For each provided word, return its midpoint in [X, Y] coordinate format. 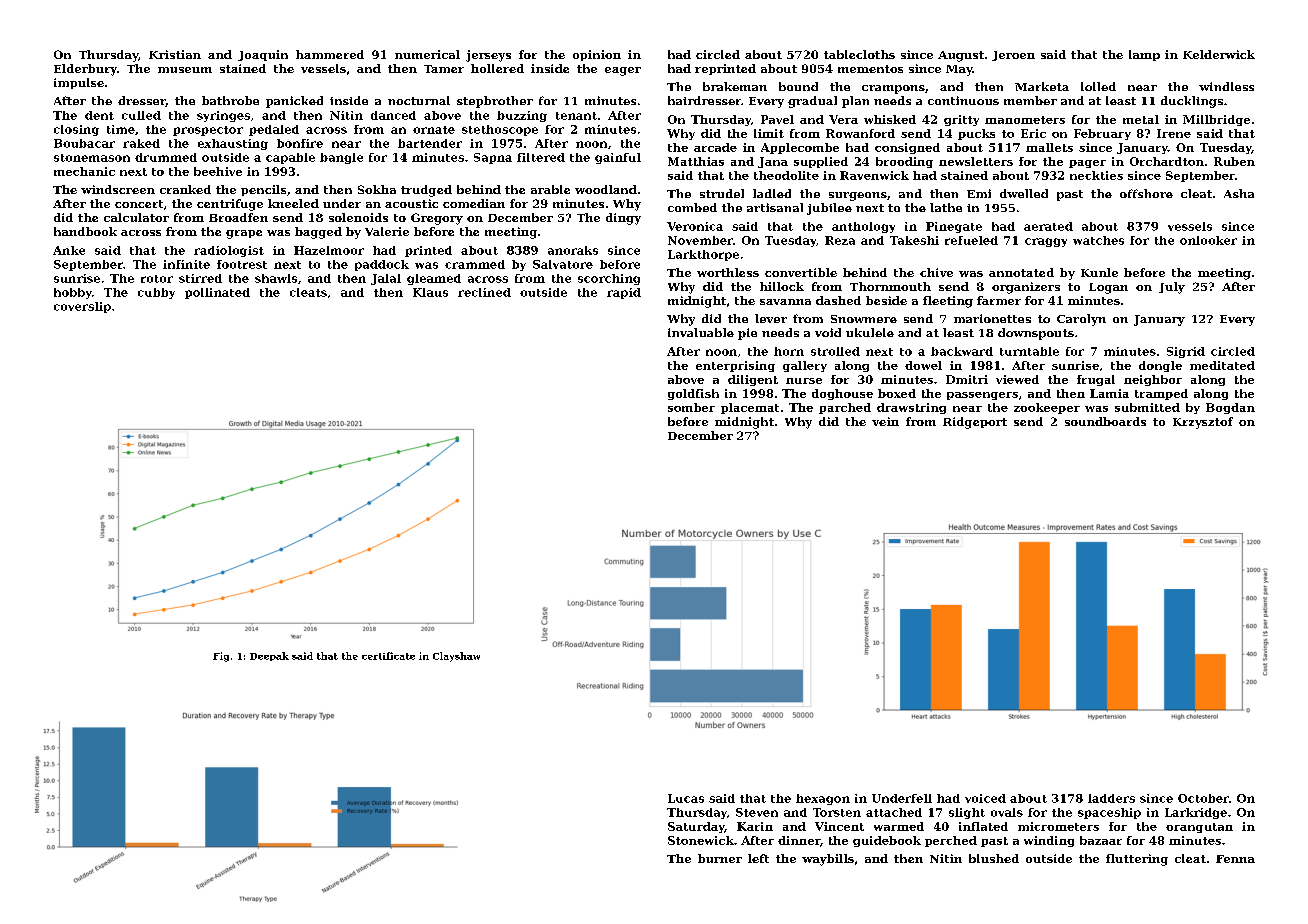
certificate [388, 656]
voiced [985, 798]
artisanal [775, 207]
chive [936, 272]
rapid [624, 293]
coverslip [82, 307]
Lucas [686, 798]
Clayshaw [456, 657]
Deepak [269, 656]
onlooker [1208, 240]
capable [290, 158]
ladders [1111, 798]
